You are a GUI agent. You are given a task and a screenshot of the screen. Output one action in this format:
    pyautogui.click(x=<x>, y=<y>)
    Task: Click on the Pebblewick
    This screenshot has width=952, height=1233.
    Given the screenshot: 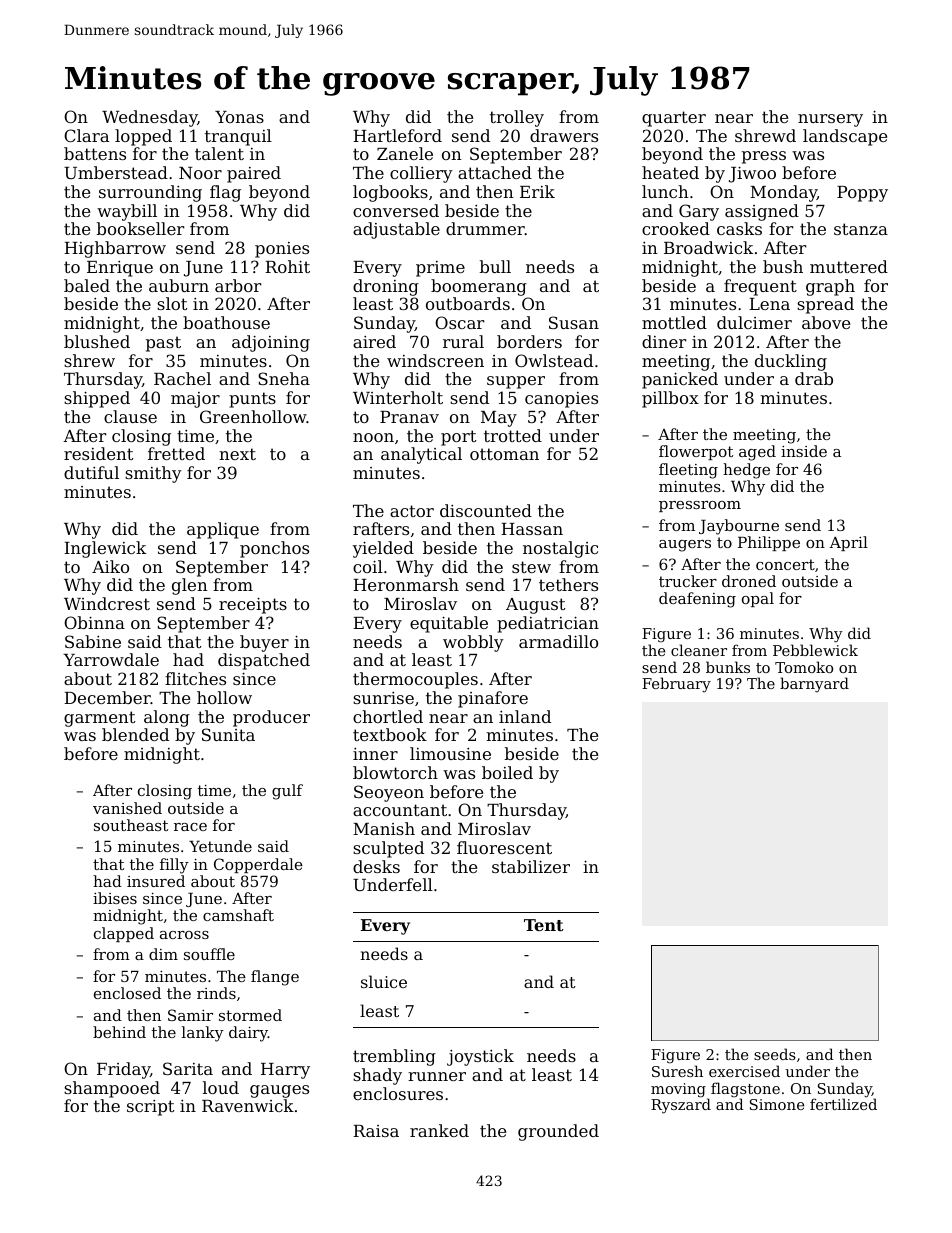 What is the action you would take?
    pyautogui.click(x=815, y=650)
